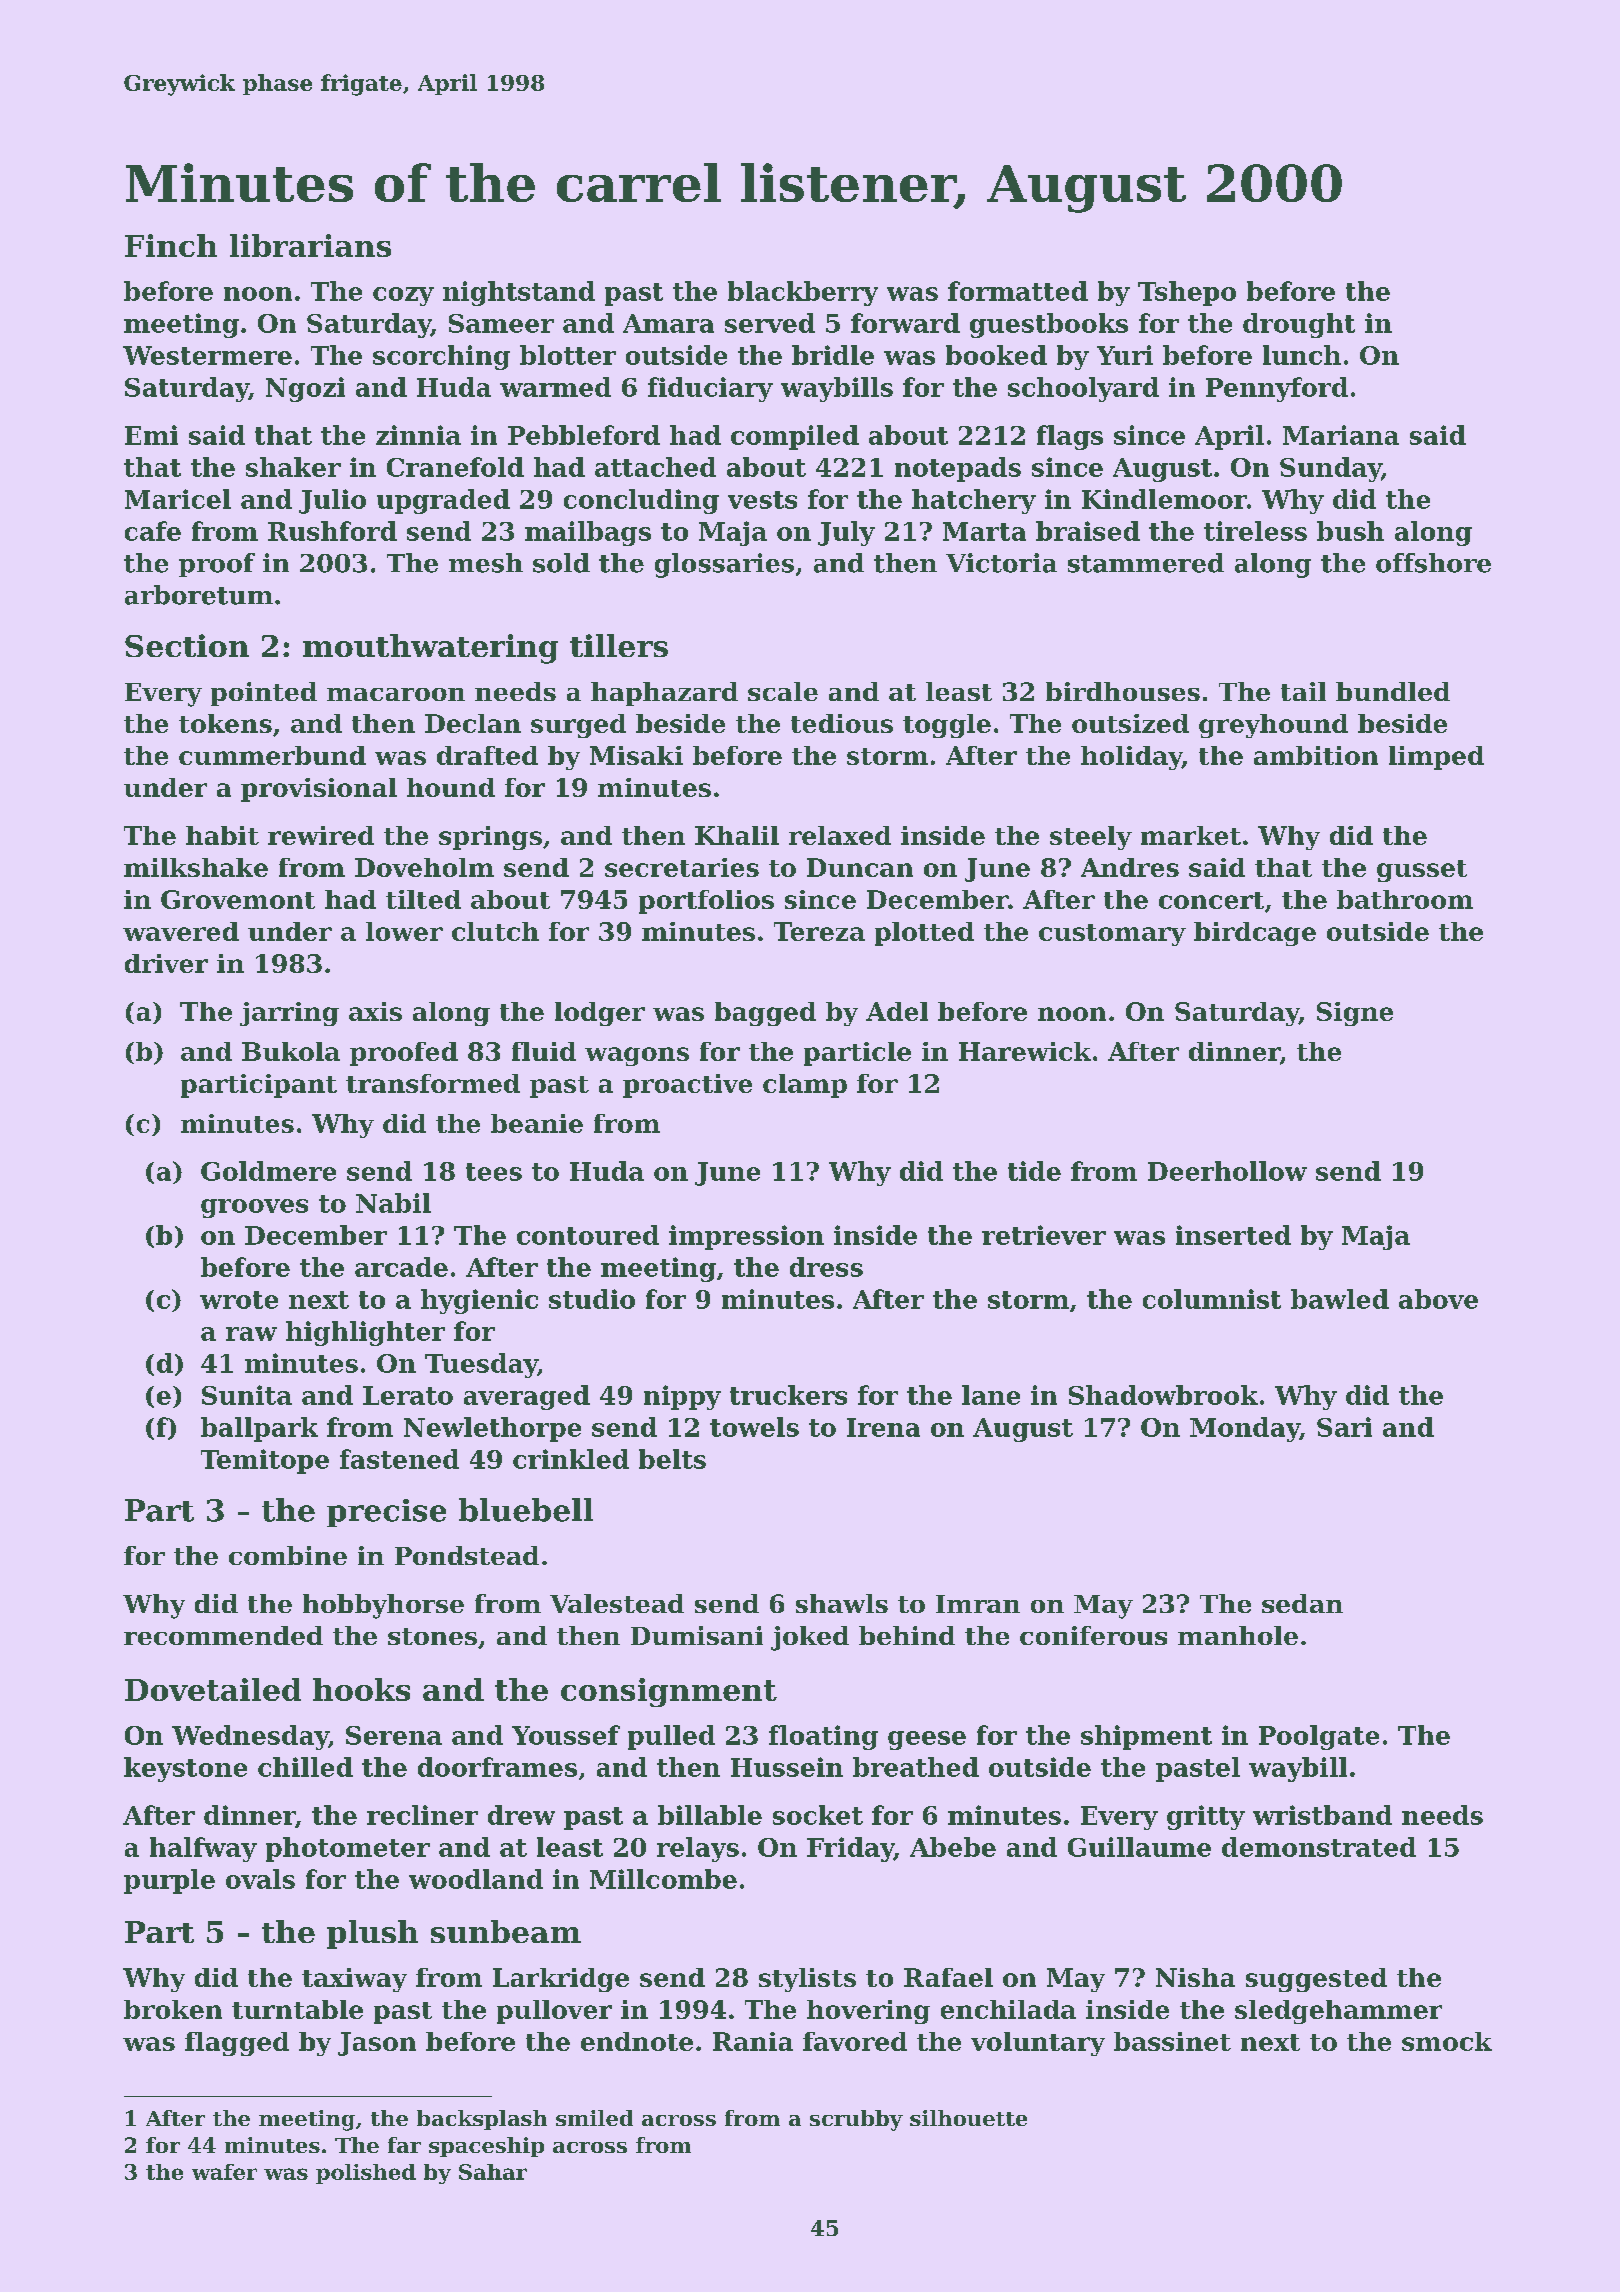  Describe the element at coordinates (1245, 1429) in the screenshot. I see `Monday` at that location.
